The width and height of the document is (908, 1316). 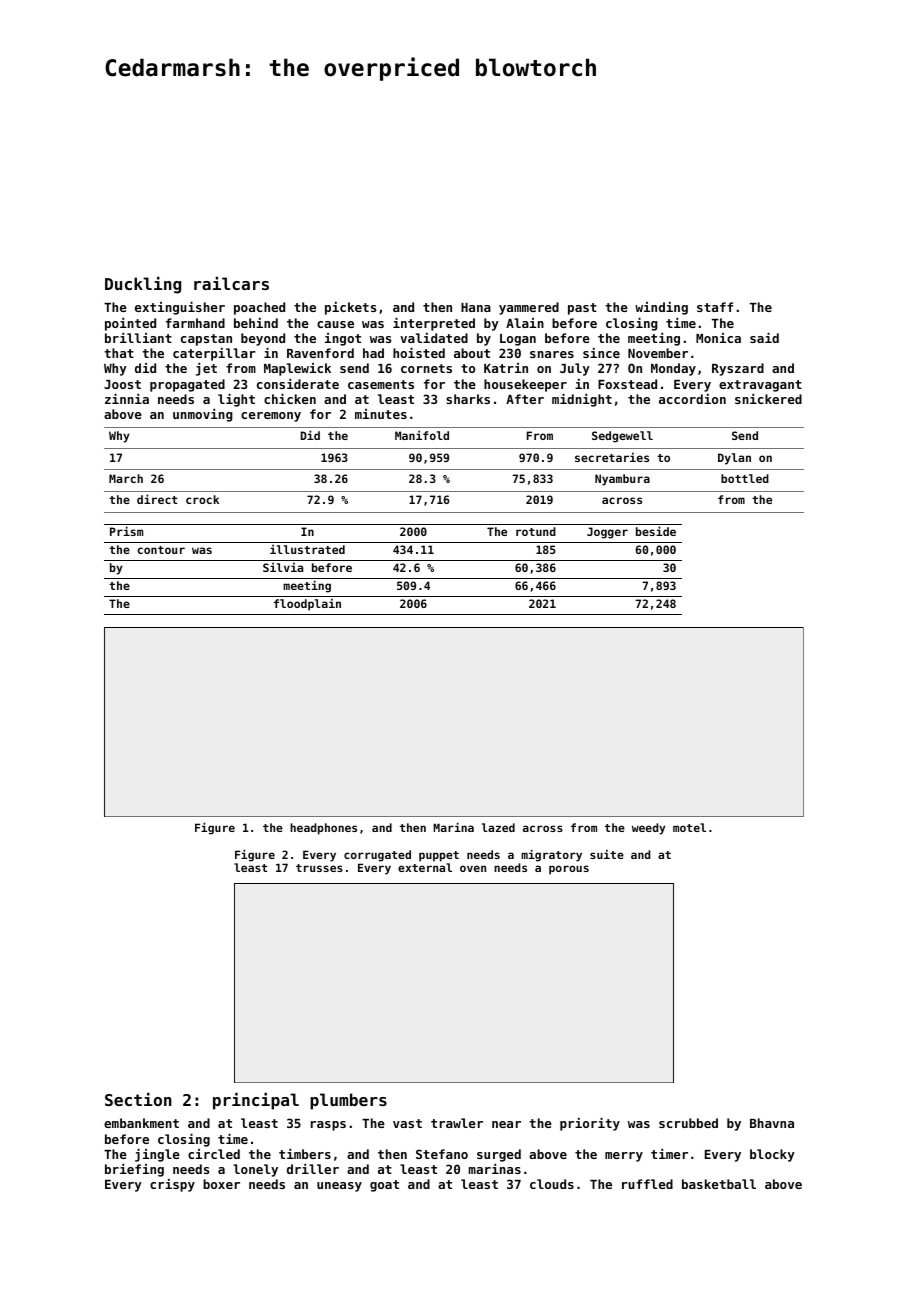 What do you see at coordinates (381, 414) in the document?
I see `minutes` at bounding box center [381, 414].
